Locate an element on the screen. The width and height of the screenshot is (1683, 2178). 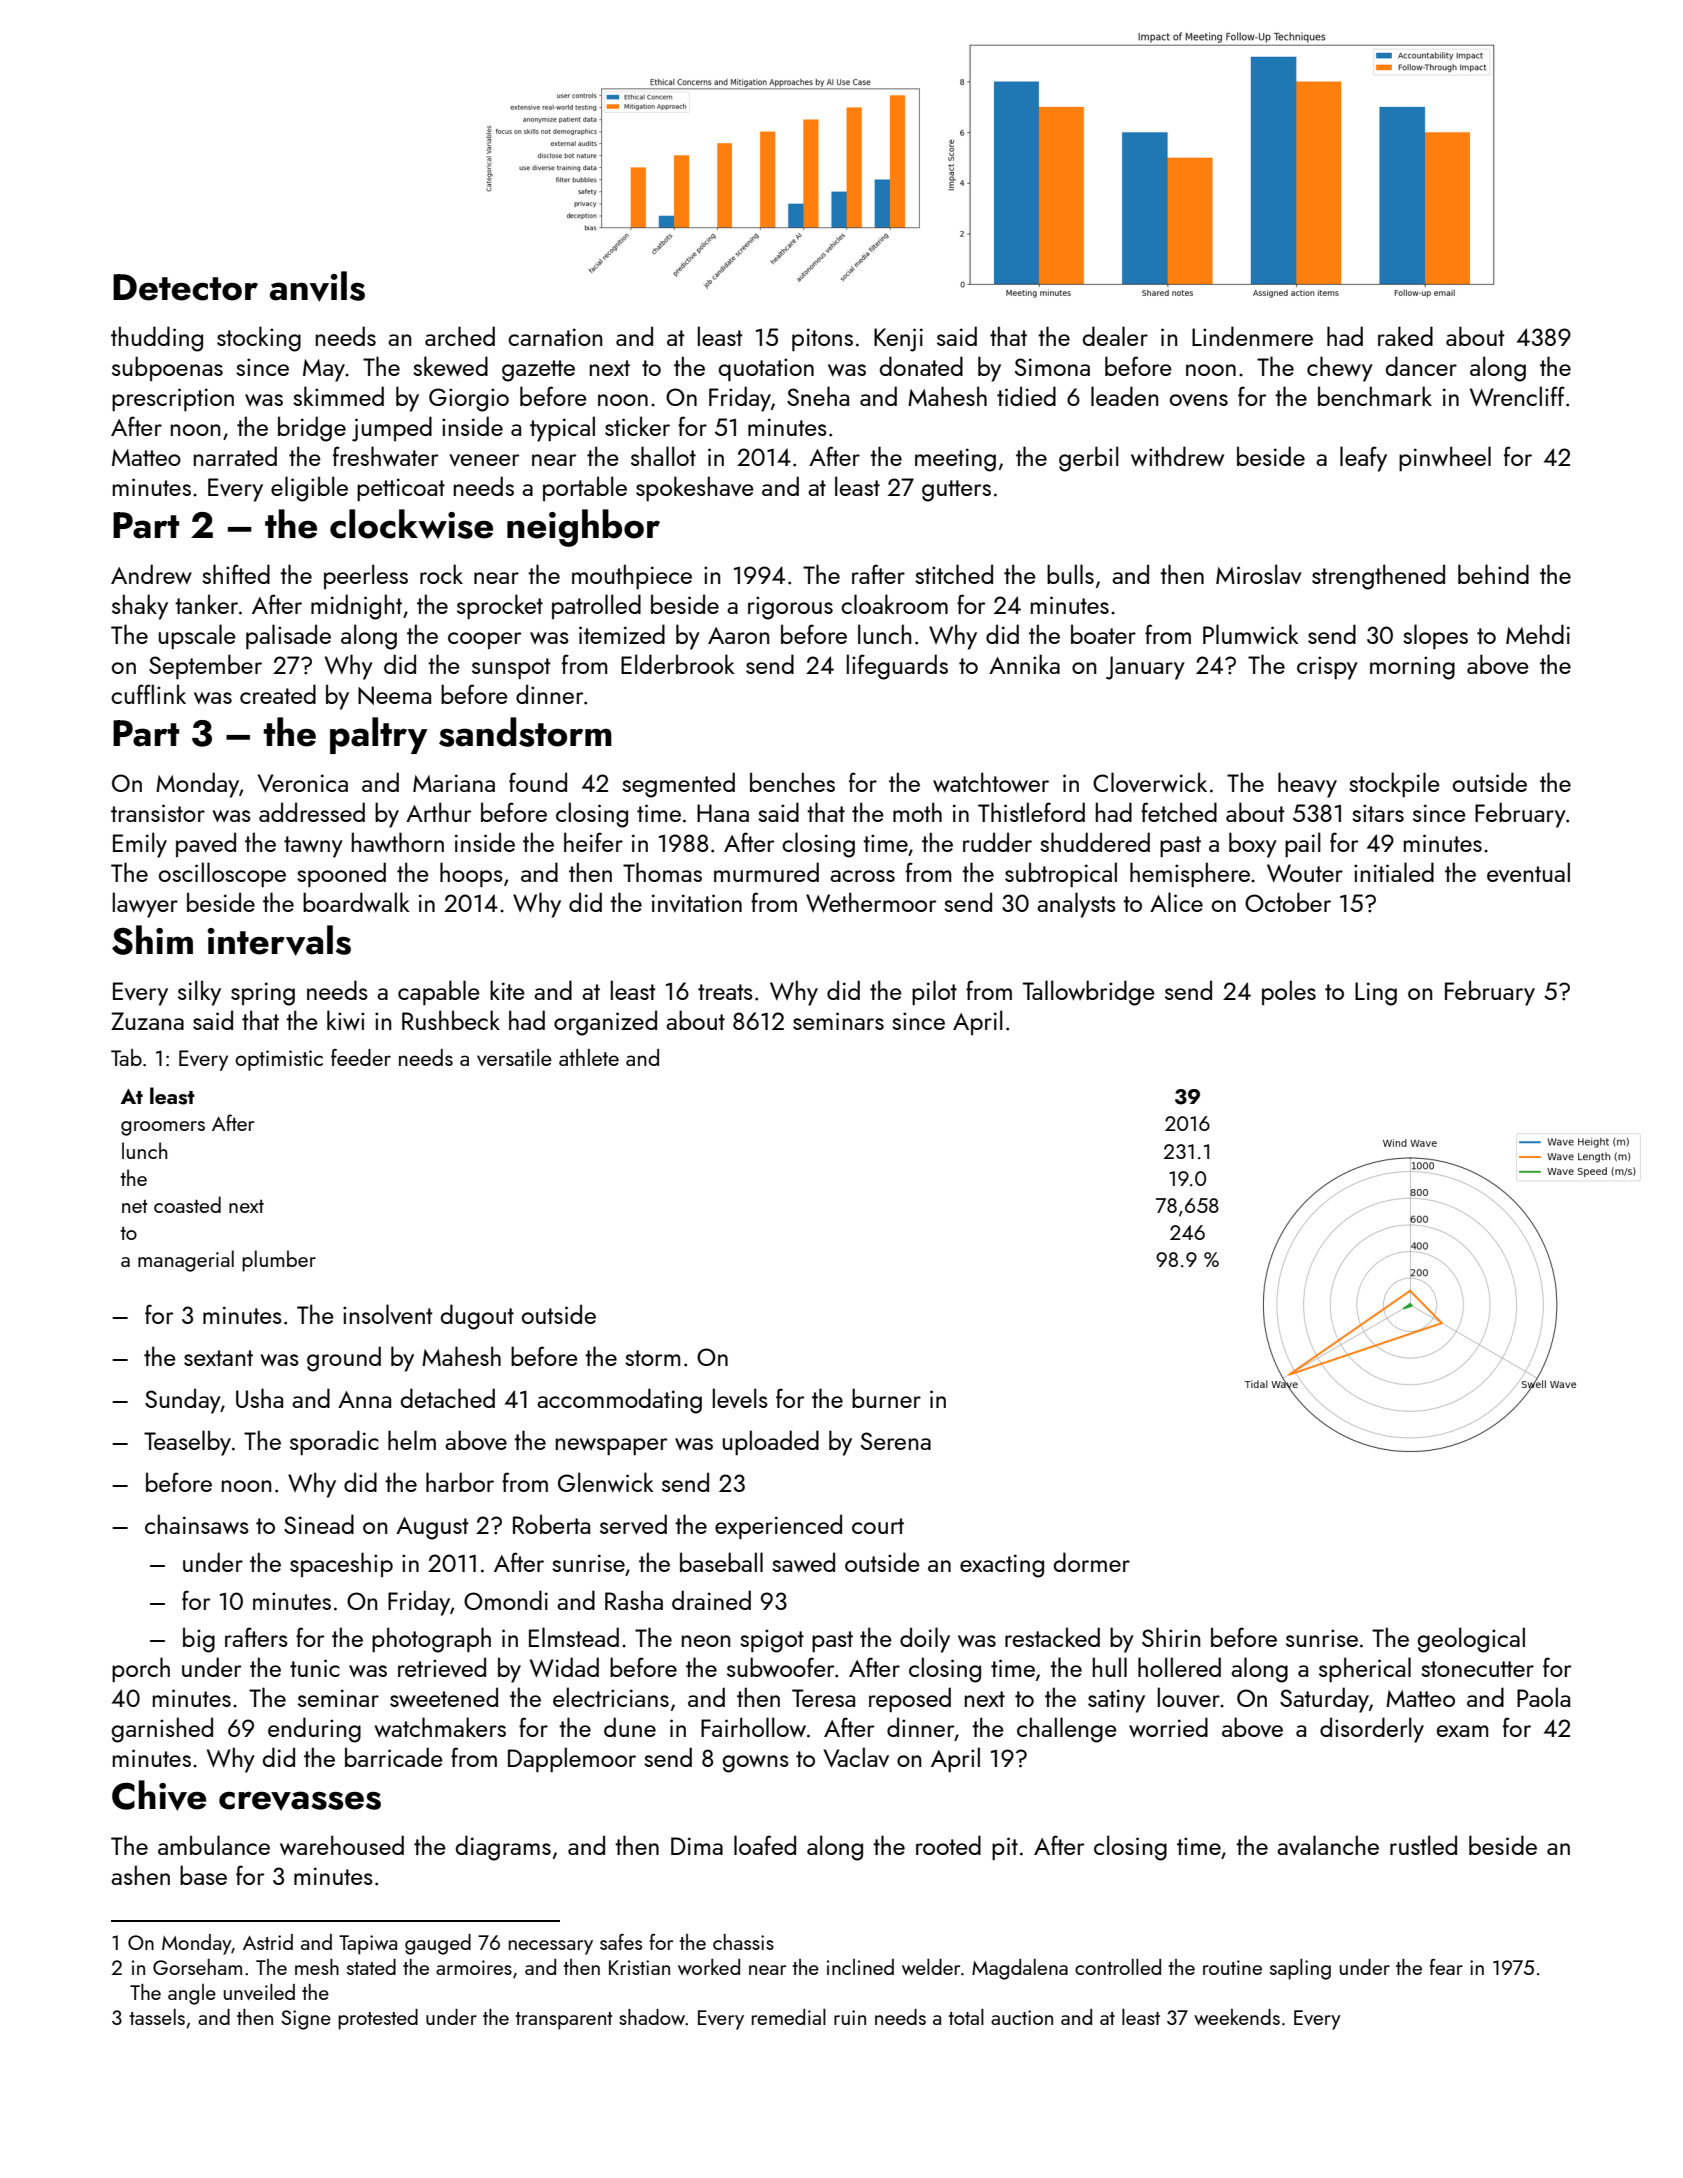
poles is located at coordinates (1289, 992).
